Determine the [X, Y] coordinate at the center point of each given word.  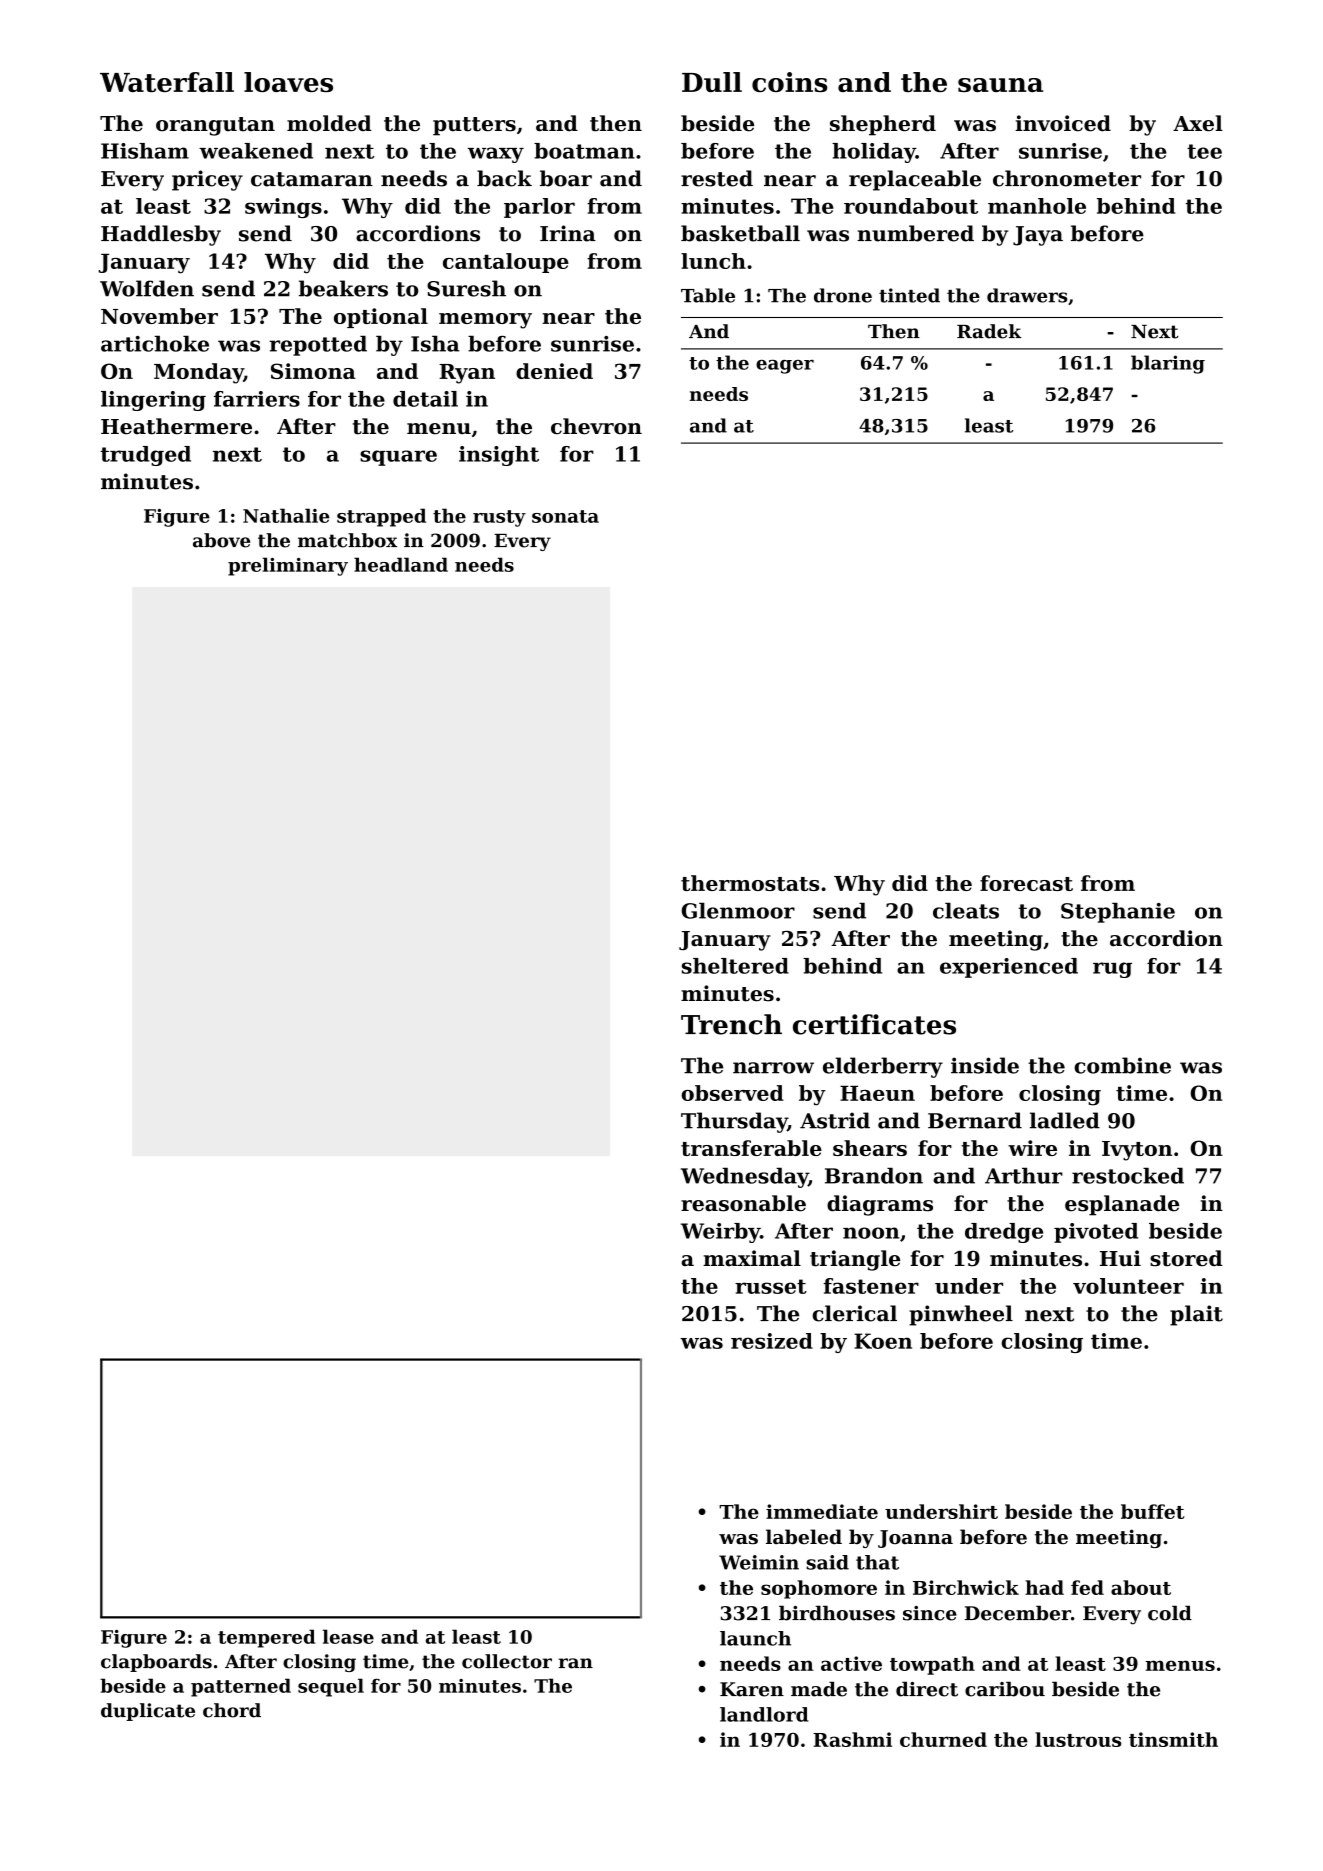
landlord [764, 1714]
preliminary [288, 566]
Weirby [720, 1233]
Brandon [874, 1176]
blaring [1168, 364]
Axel [1198, 123]
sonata [565, 516]
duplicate [148, 1712]
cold [1170, 1613]
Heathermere [176, 426]
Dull [712, 82]
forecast [1026, 883]
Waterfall [167, 82]
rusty [499, 518]
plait [1196, 1315]
